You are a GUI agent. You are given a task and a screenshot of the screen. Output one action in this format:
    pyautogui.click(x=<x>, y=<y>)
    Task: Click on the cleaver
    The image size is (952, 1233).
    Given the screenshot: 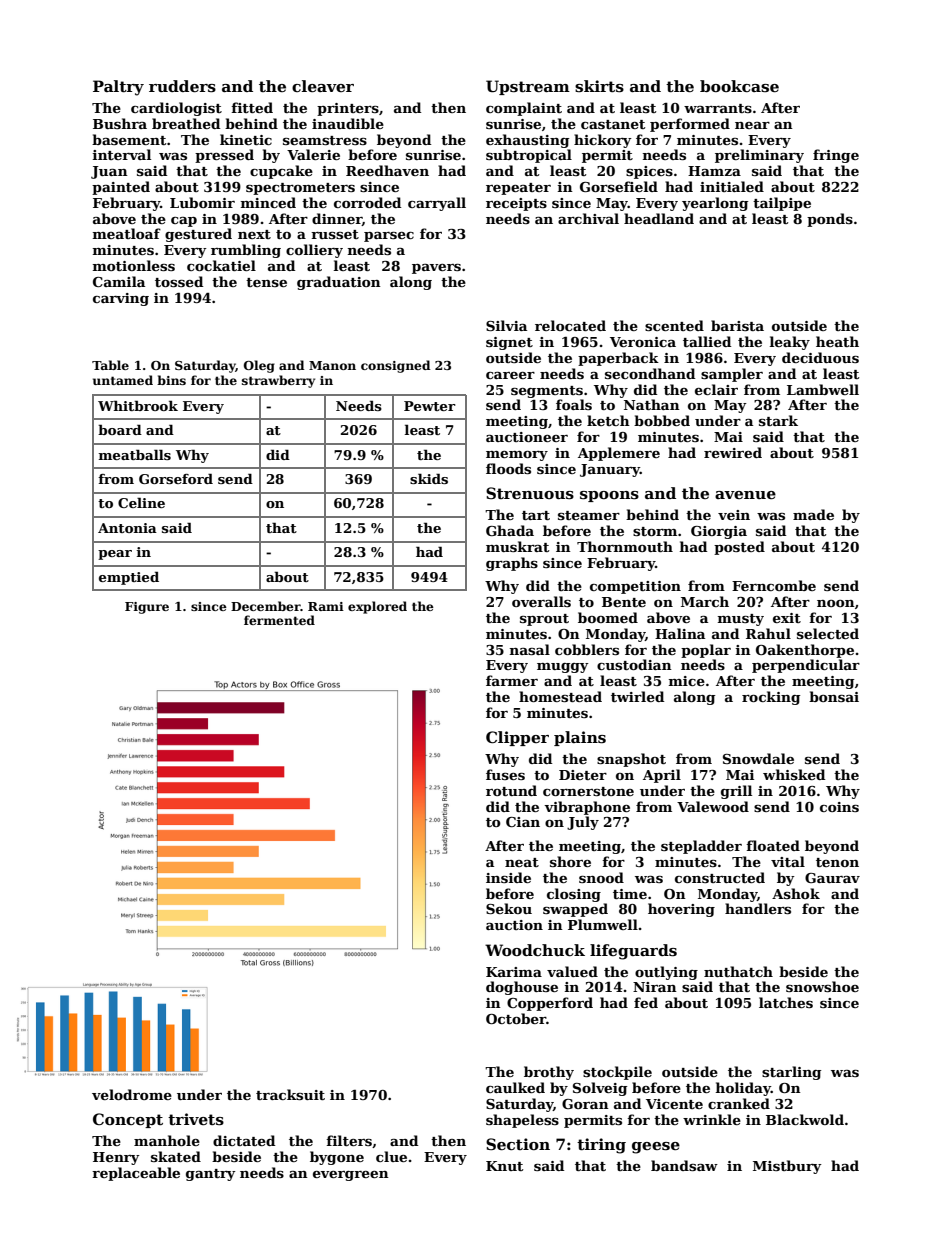 What is the action you would take?
    pyautogui.click(x=323, y=86)
